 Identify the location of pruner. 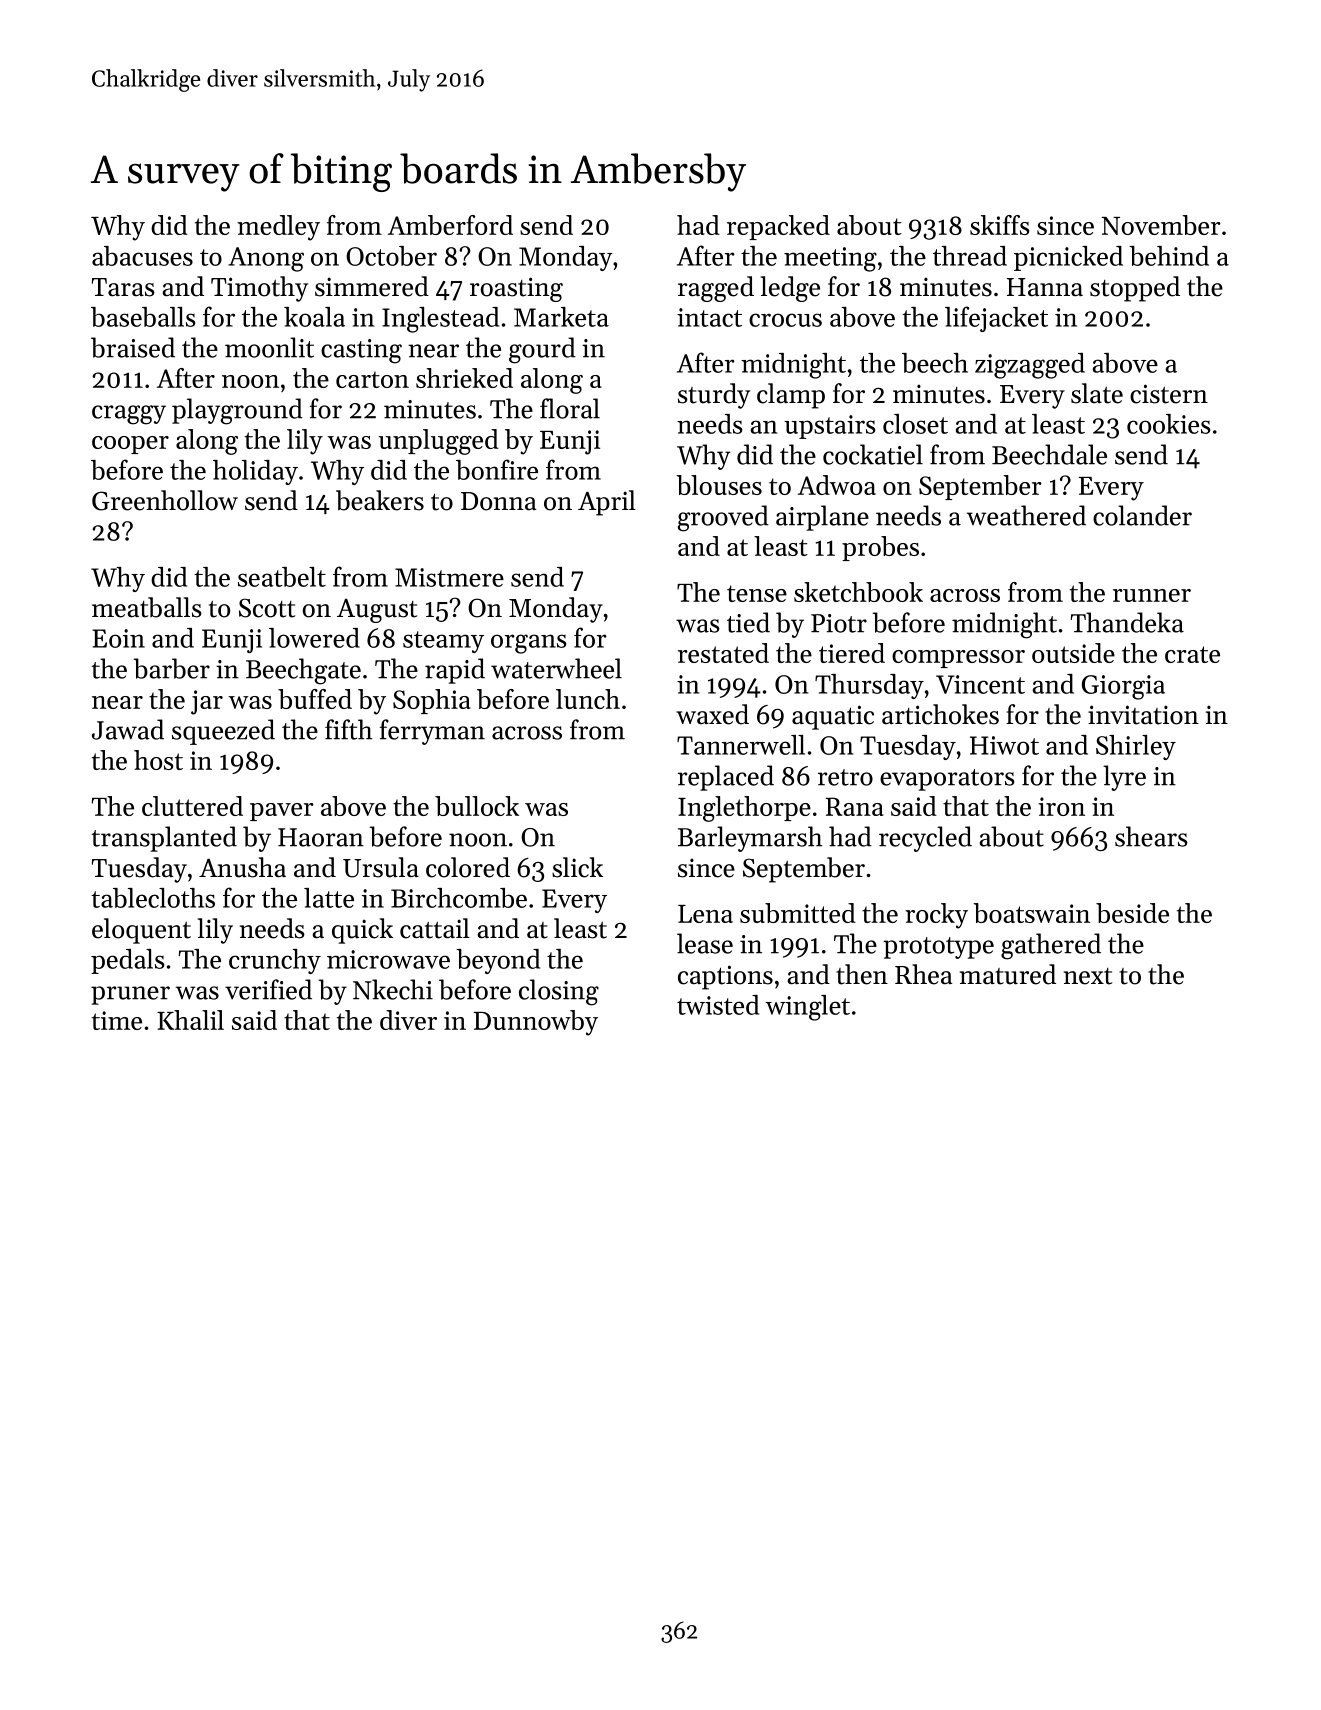
(130, 995).
